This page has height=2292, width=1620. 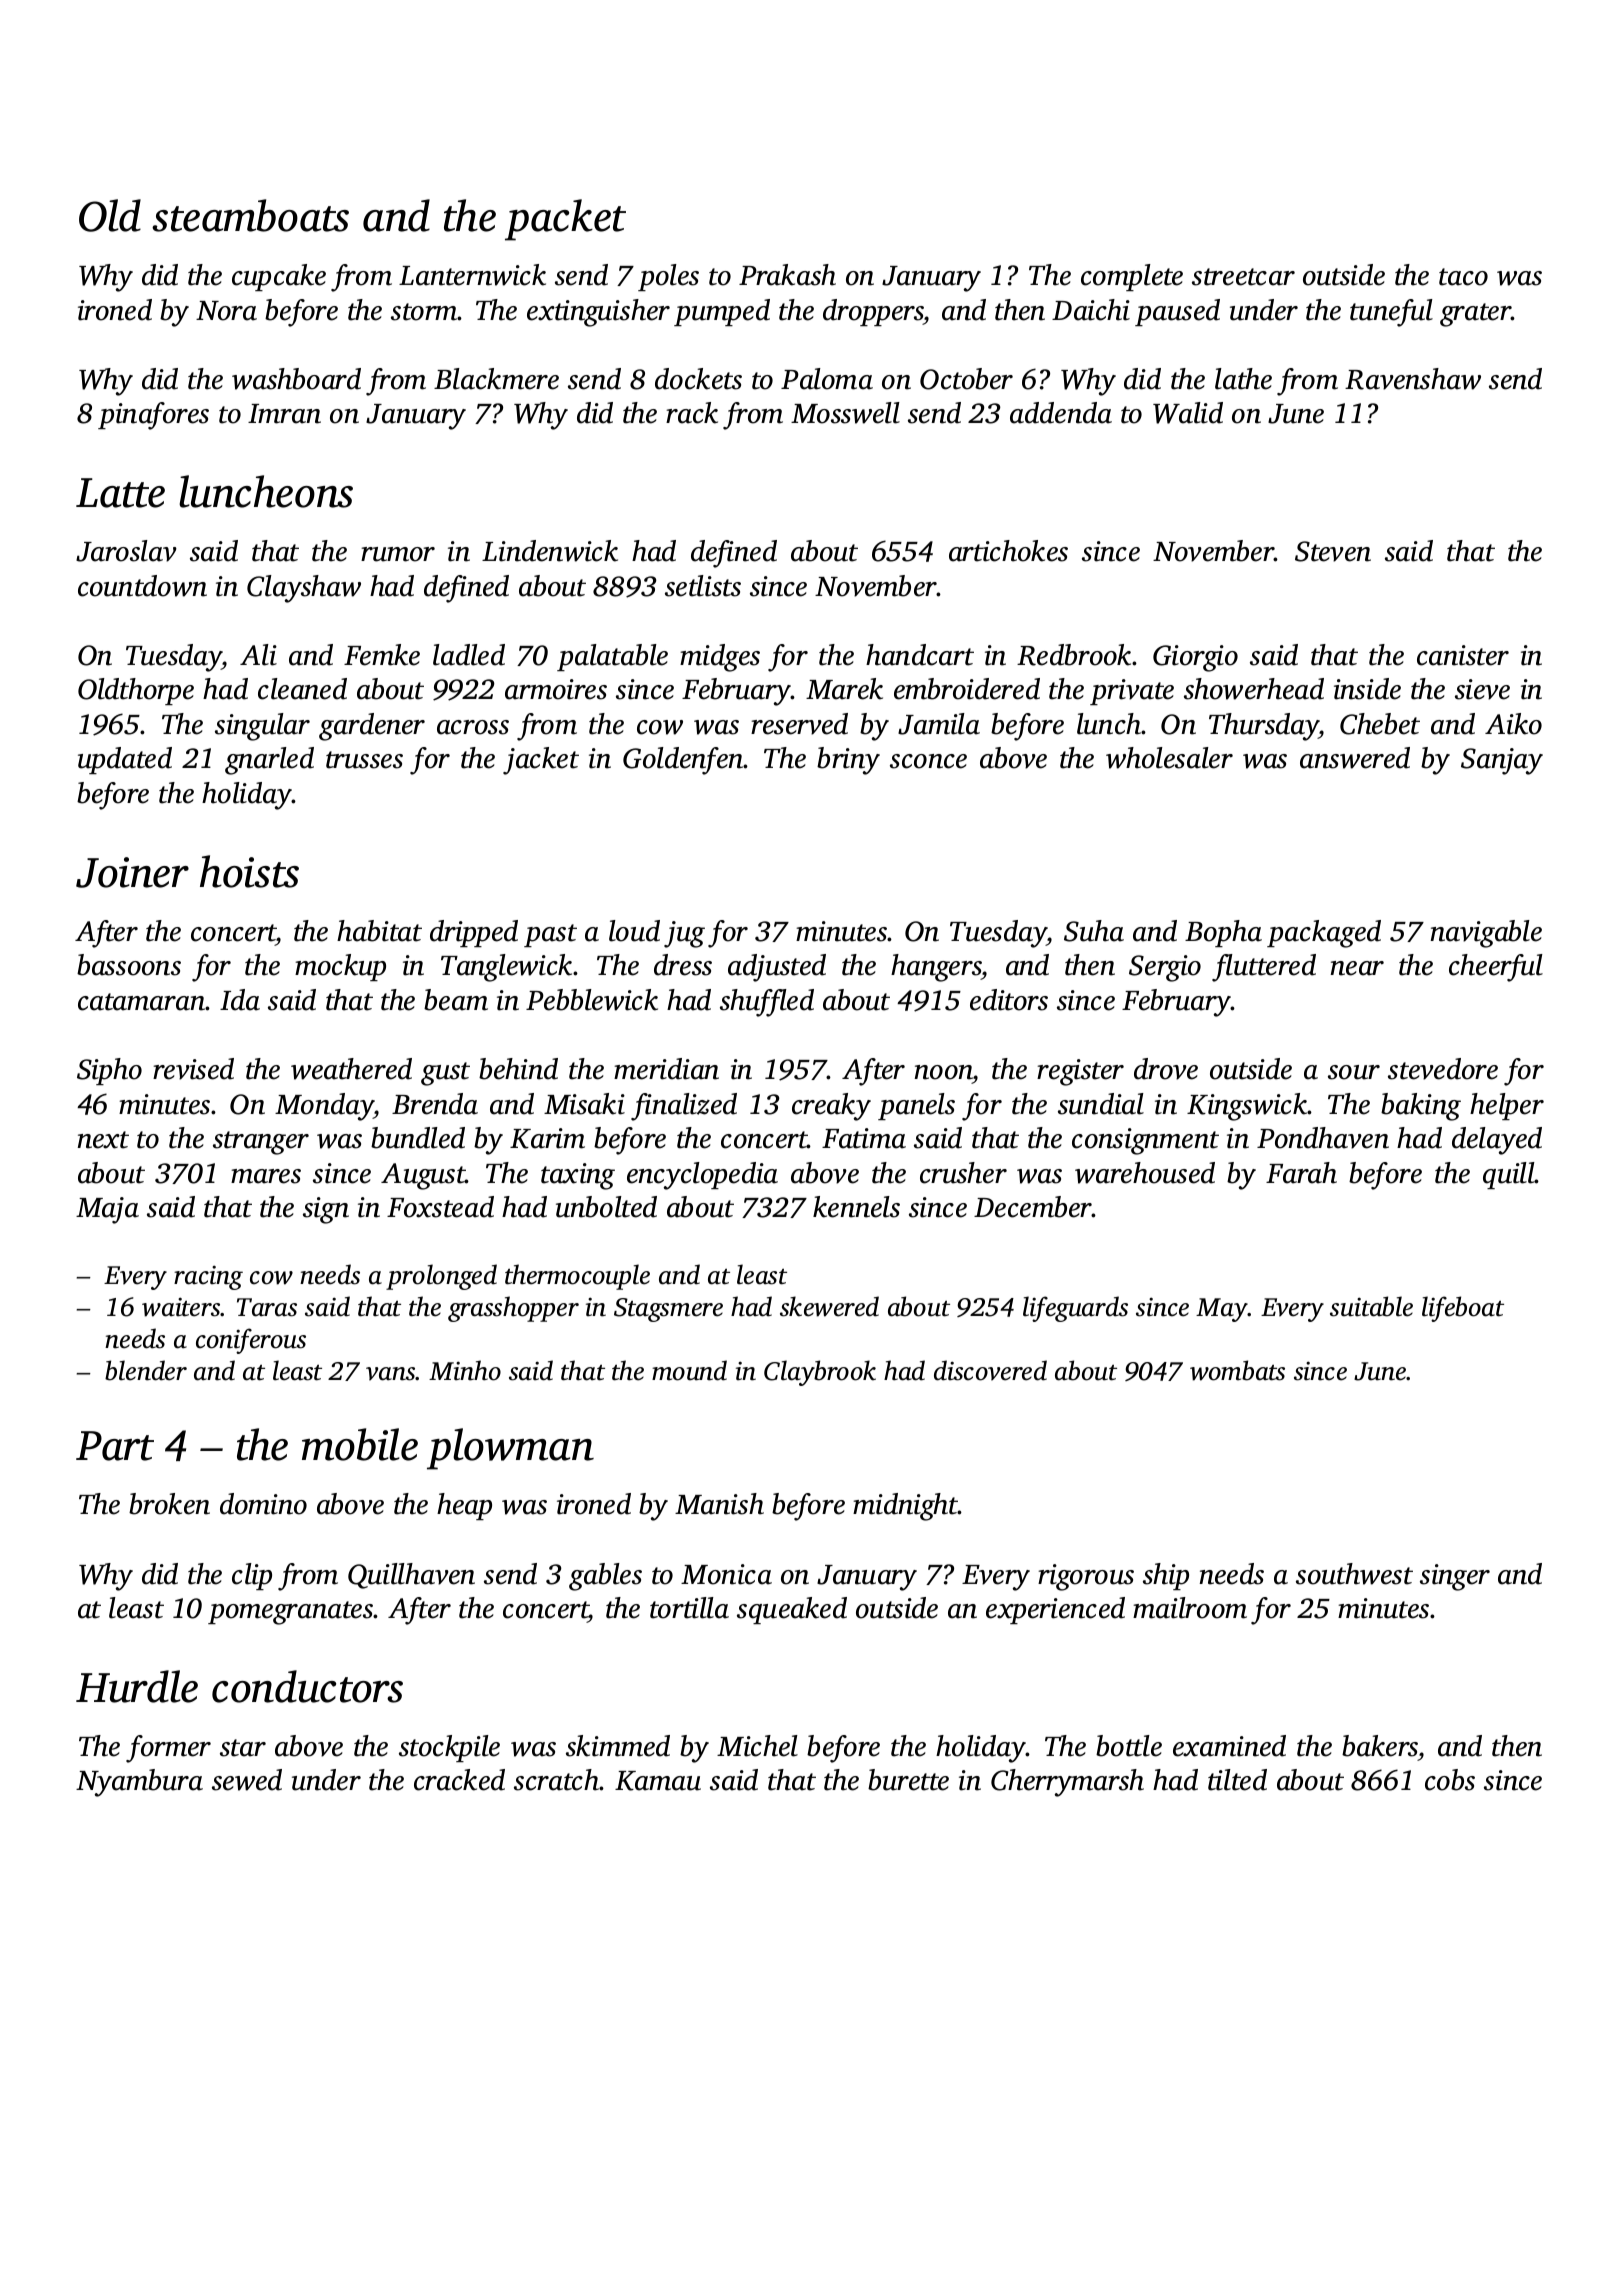 What do you see at coordinates (547, 1138) in the page?
I see `Karim` at bounding box center [547, 1138].
